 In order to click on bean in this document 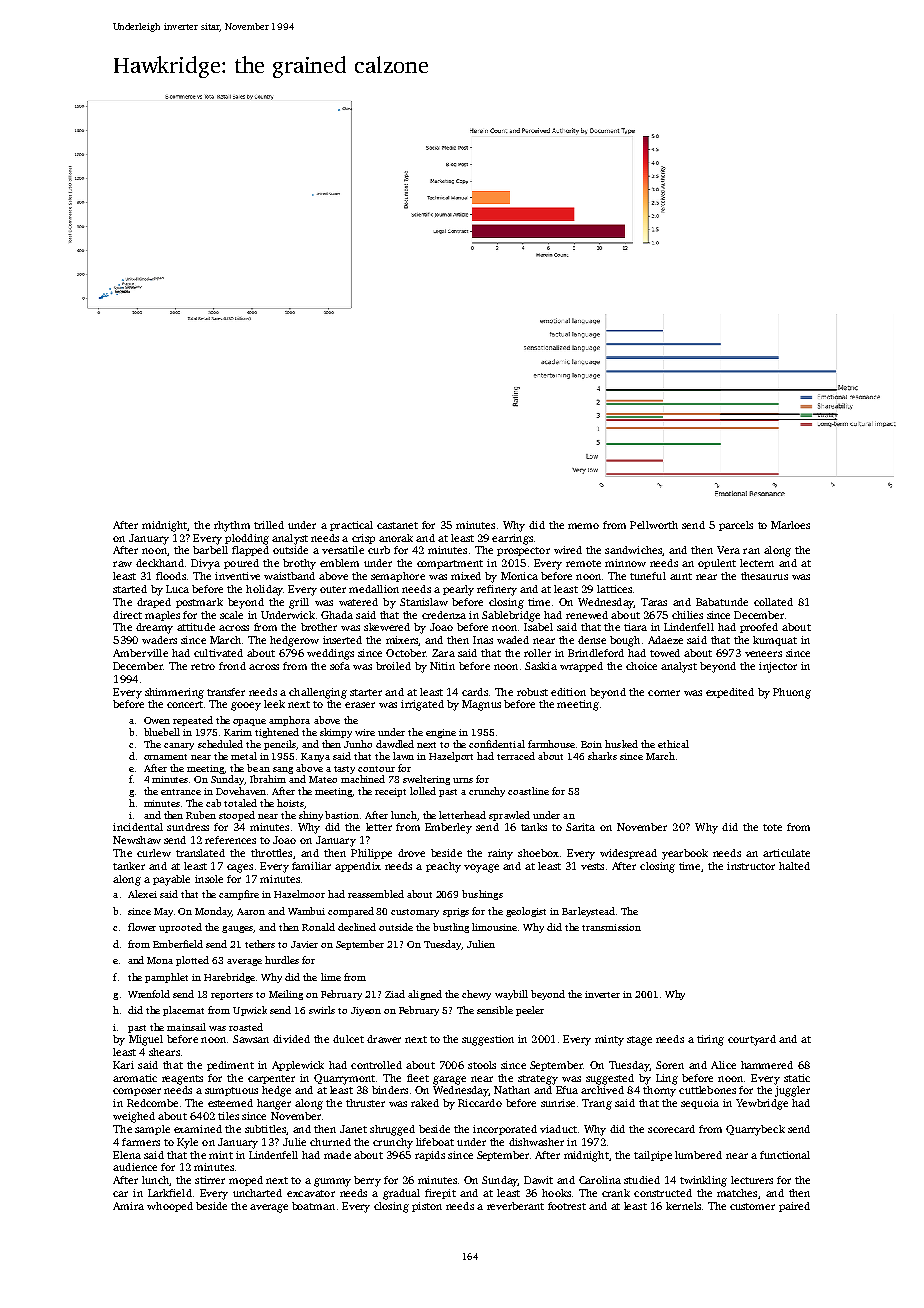, I will do `click(258, 768)`.
